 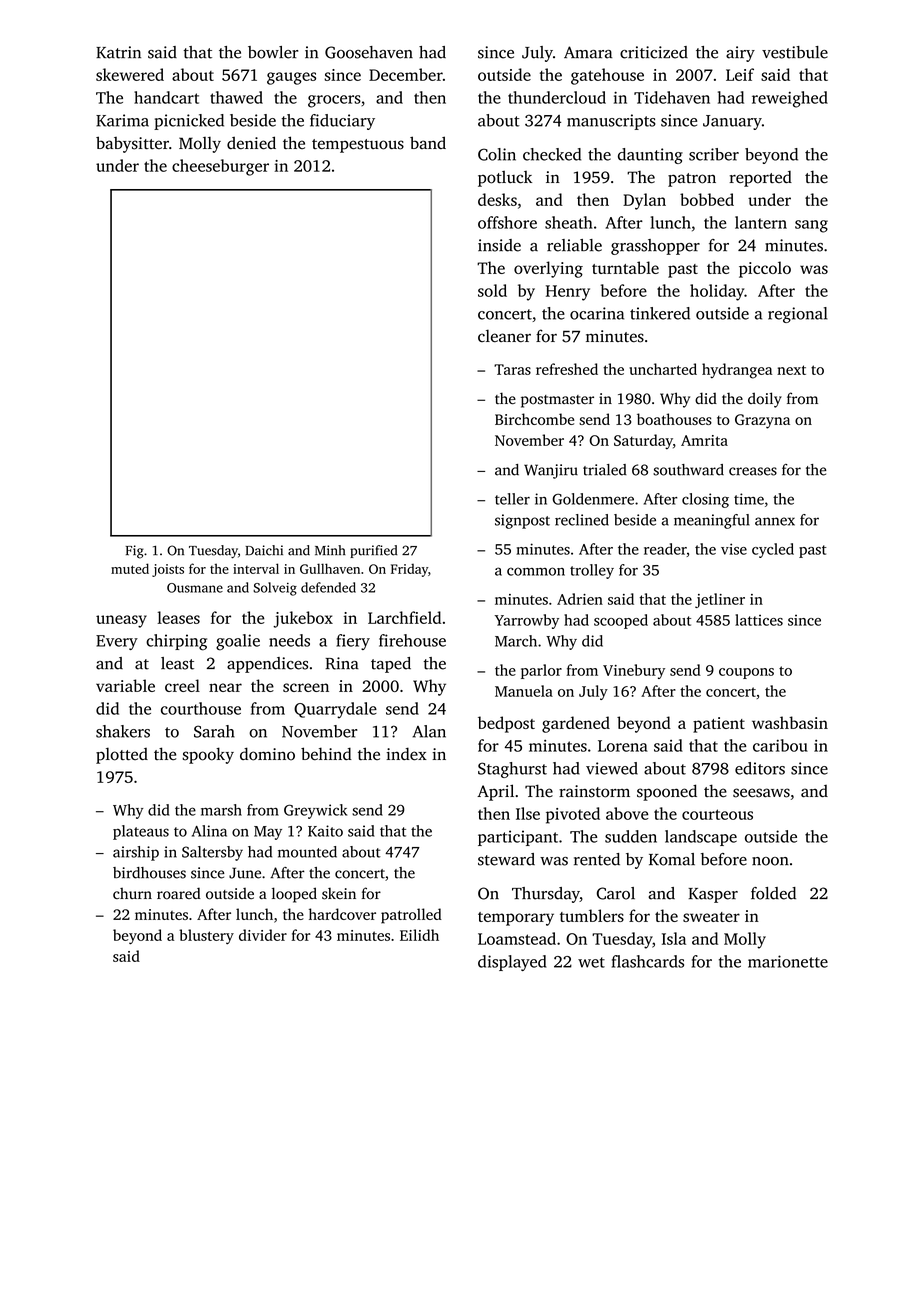 I want to click on reweighed, so click(x=790, y=99).
